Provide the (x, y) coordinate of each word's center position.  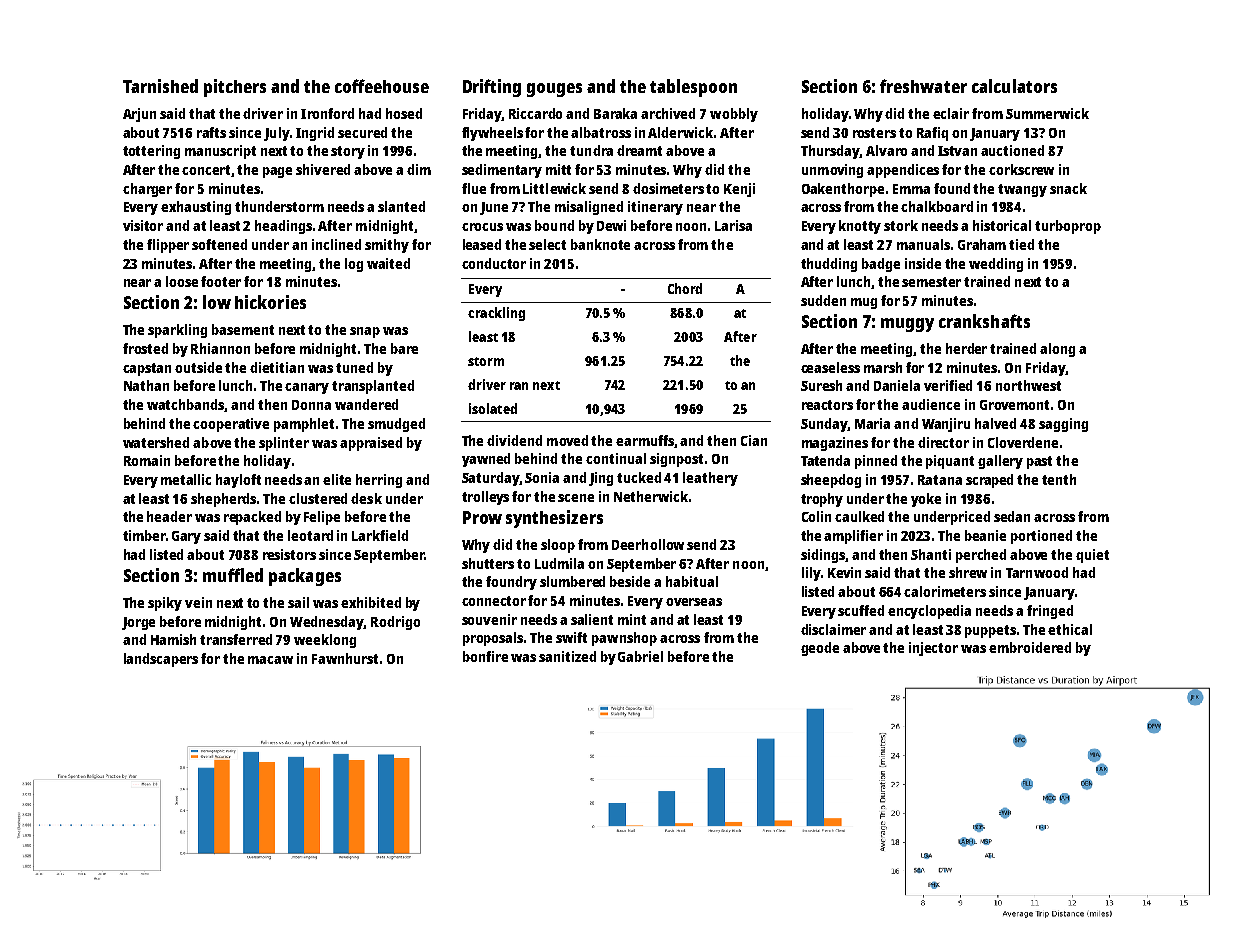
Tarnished (160, 86)
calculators (1014, 86)
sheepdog (831, 481)
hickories (270, 302)
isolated (493, 408)
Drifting (492, 88)
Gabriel (640, 656)
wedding (996, 265)
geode (820, 649)
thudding (829, 265)
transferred (236, 639)
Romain (147, 460)
